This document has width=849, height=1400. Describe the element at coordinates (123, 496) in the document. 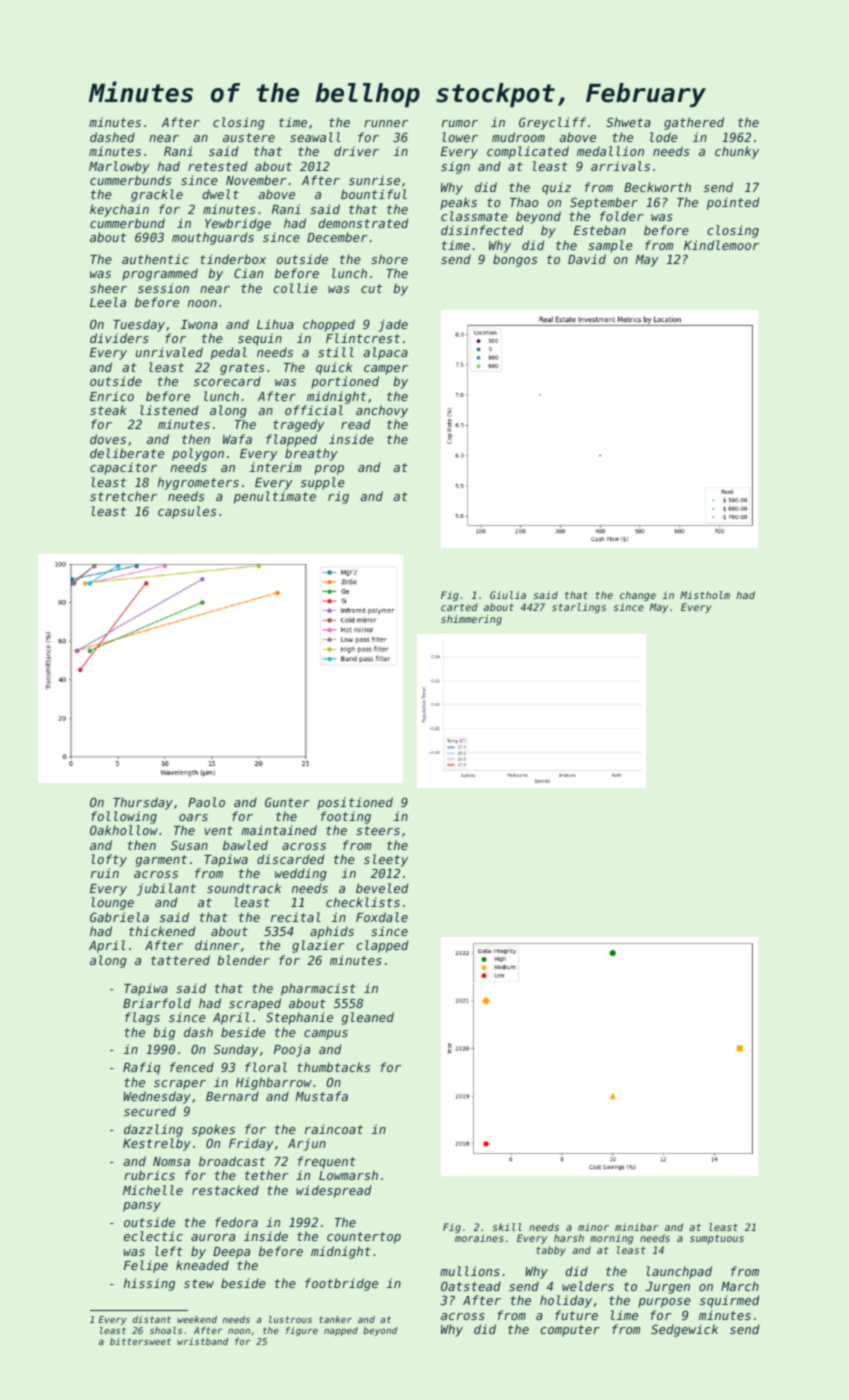

I see `stretcher` at that location.
